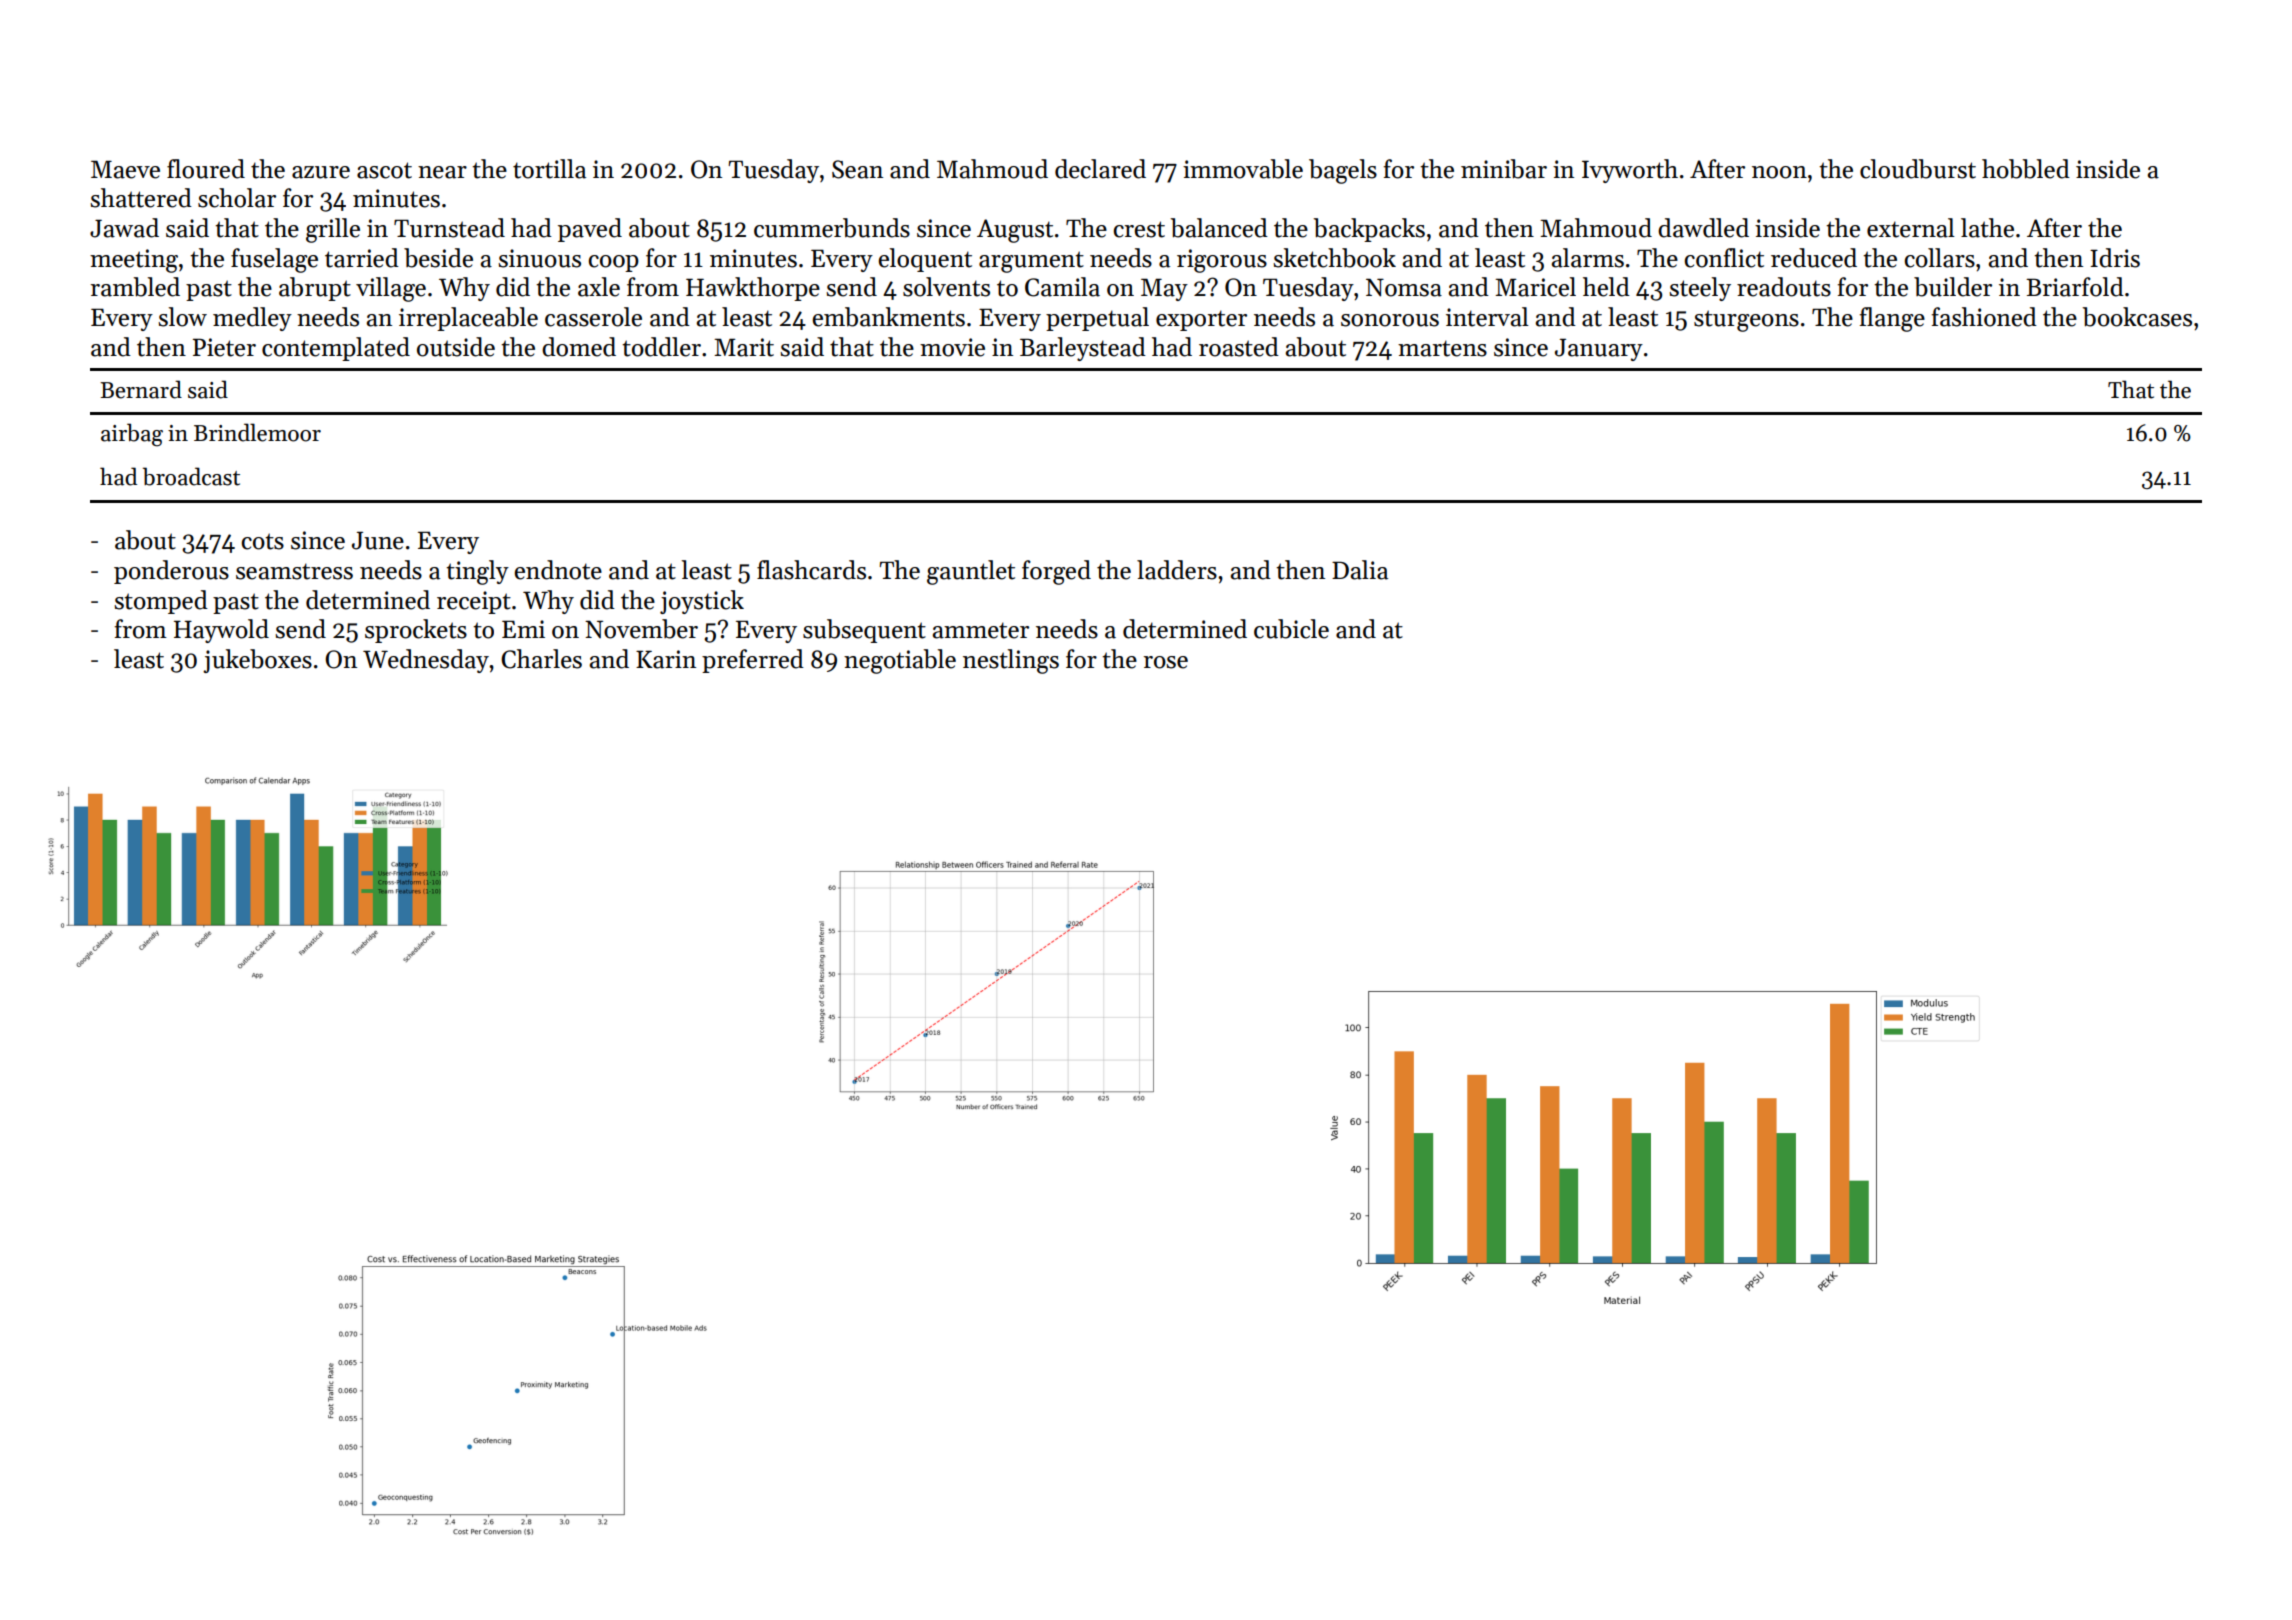  What do you see at coordinates (1504, 169) in the document?
I see `minibar` at bounding box center [1504, 169].
